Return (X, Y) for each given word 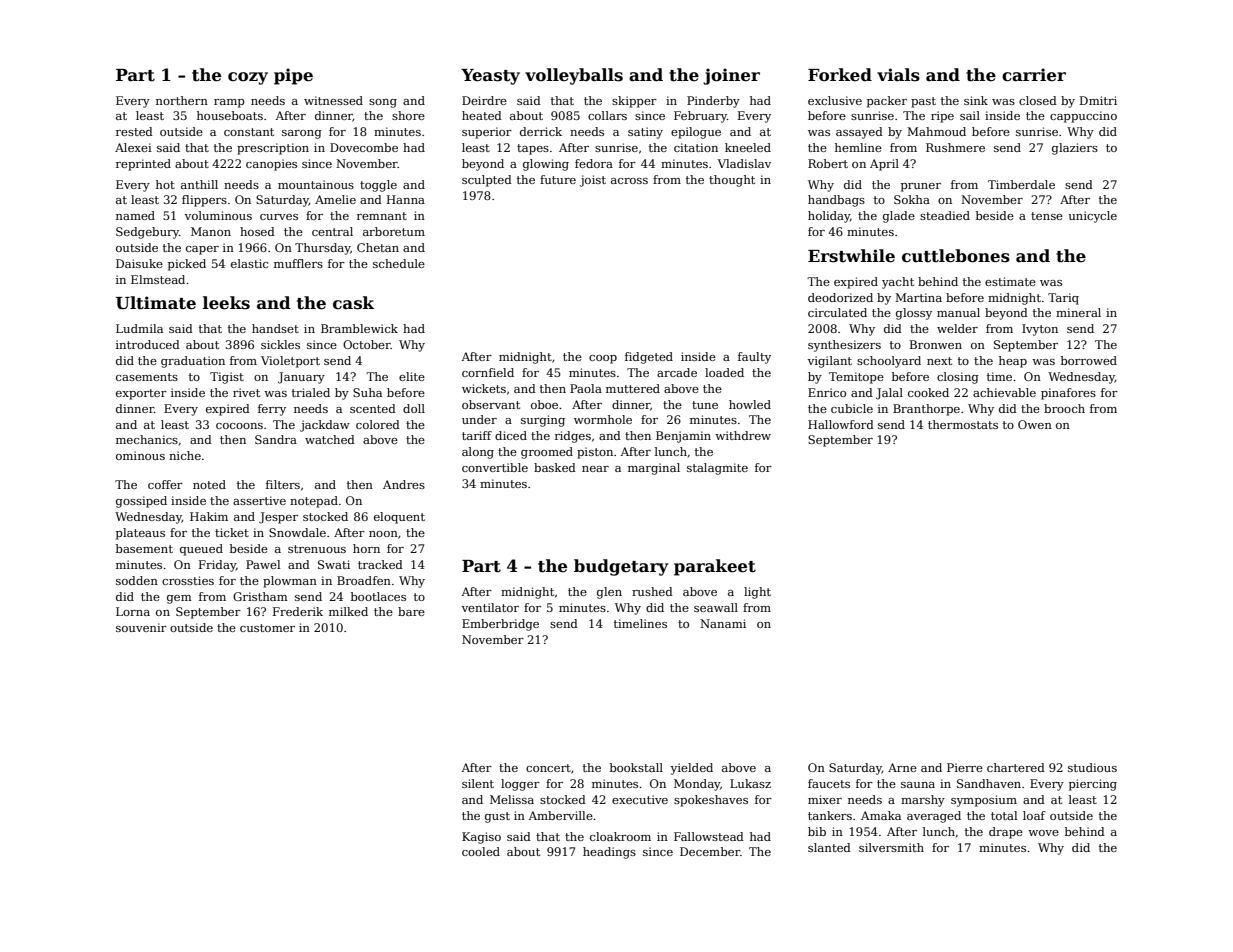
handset (275, 328)
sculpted (487, 181)
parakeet (715, 567)
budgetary (621, 567)
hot (165, 184)
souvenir (141, 627)
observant (491, 404)
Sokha (912, 199)
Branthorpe (926, 410)
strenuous (317, 549)
